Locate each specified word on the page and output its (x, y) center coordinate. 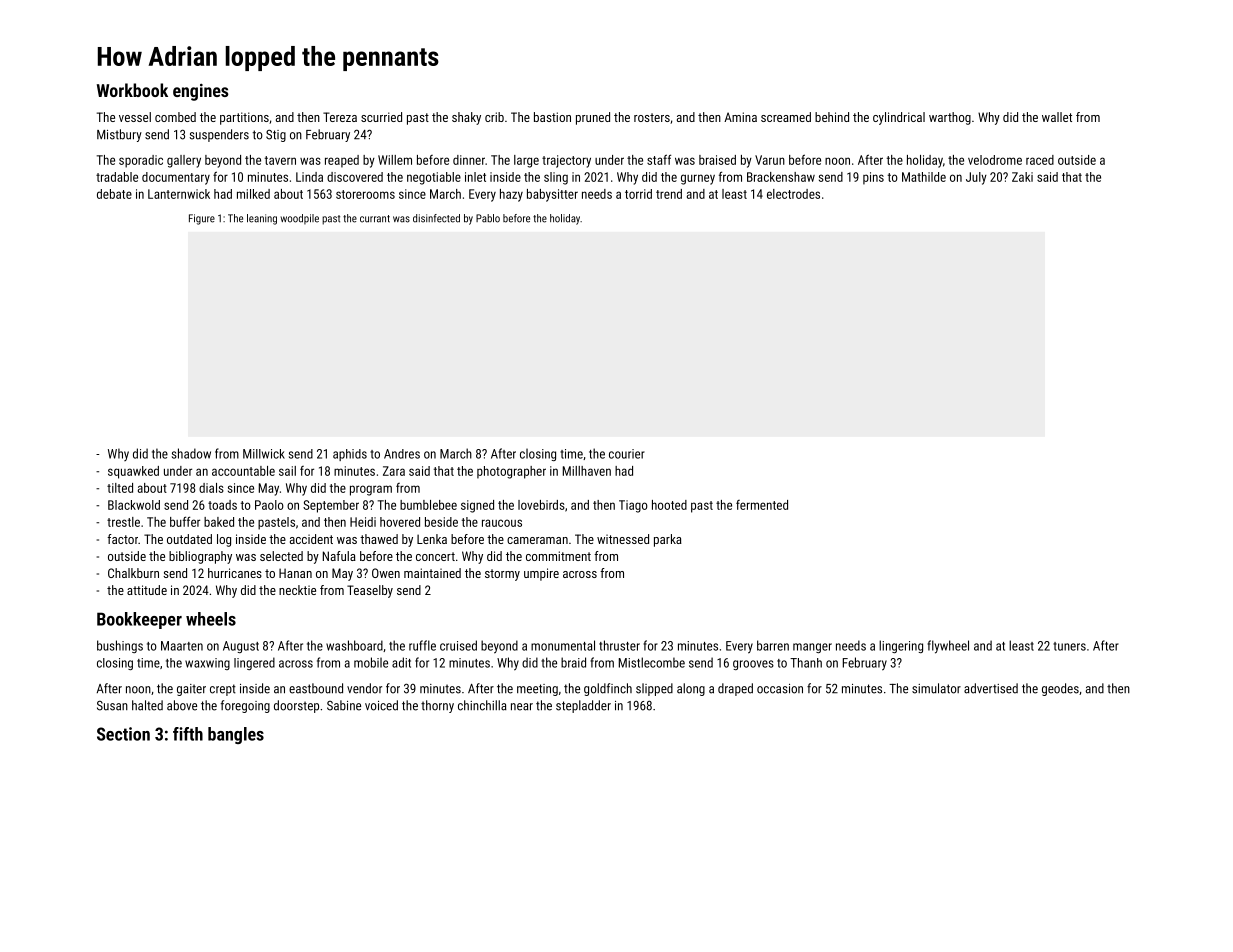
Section (123, 734)
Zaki (1022, 177)
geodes (1060, 689)
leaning (262, 219)
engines (201, 92)
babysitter (552, 195)
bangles (236, 735)
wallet (1057, 117)
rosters (652, 117)
